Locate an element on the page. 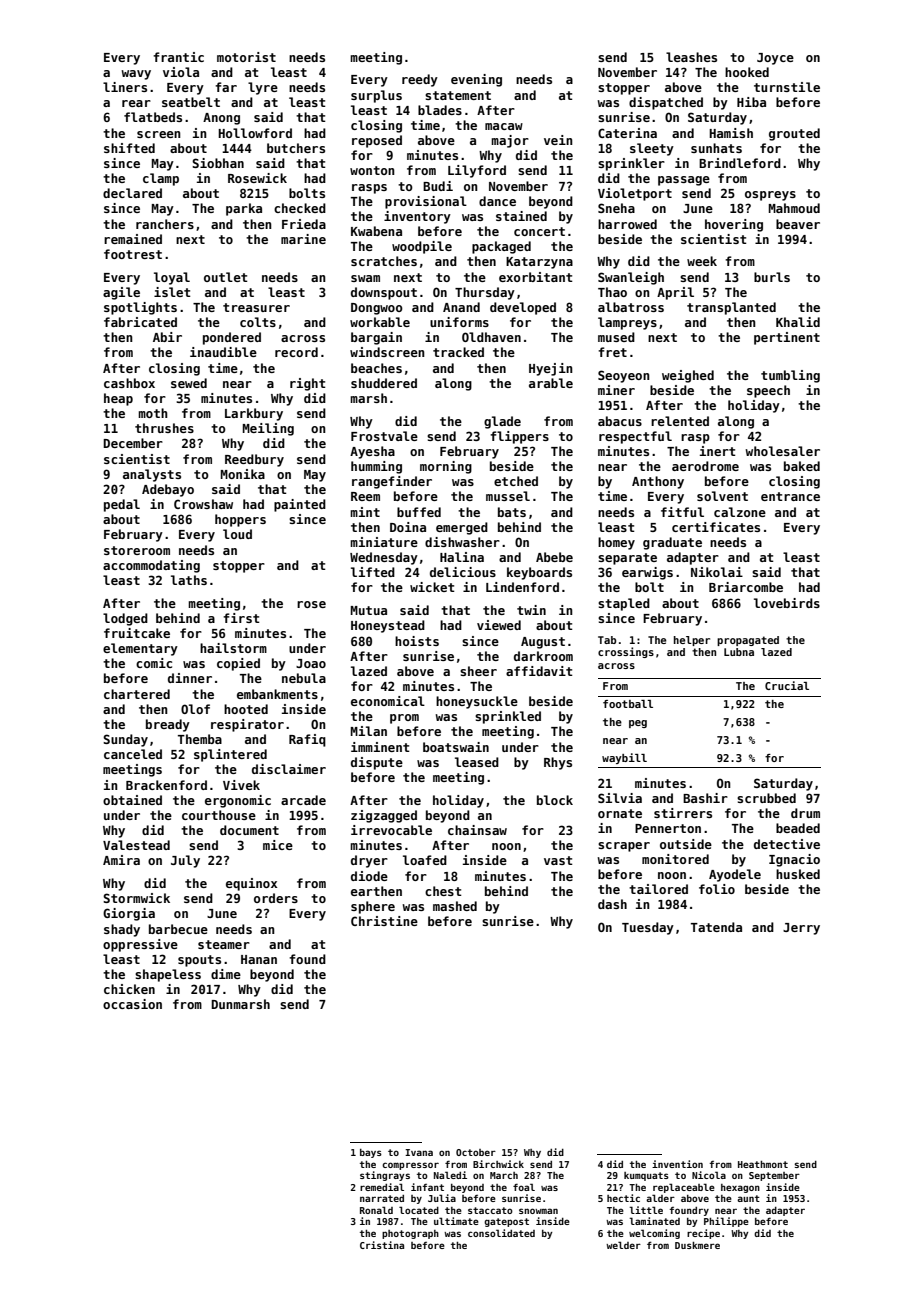  Rafiq is located at coordinates (307, 740).
